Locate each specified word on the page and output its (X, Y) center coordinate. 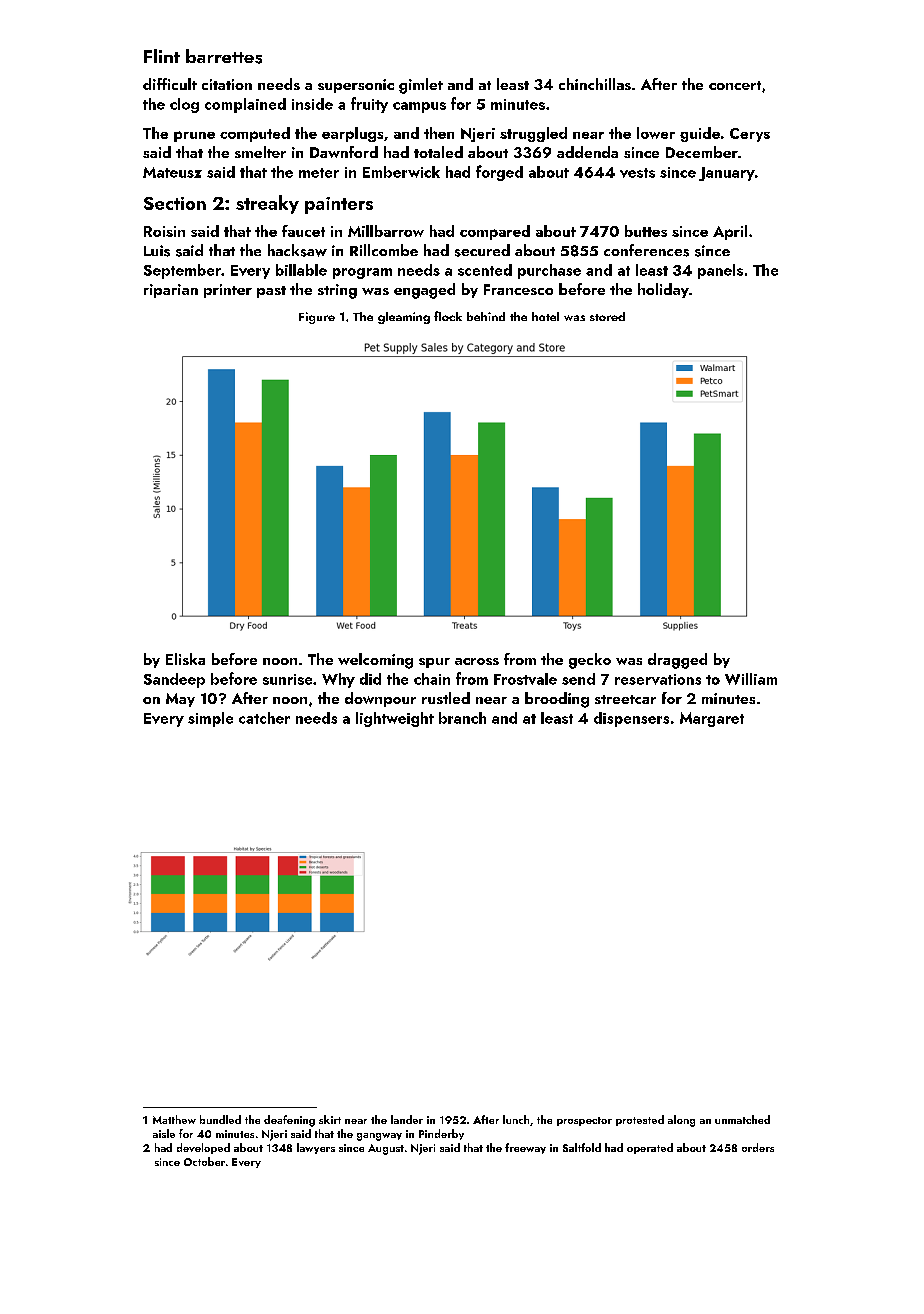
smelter (260, 152)
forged (499, 173)
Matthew (174, 1119)
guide (700, 134)
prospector (584, 1121)
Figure (317, 318)
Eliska (185, 659)
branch (462, 718)
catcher (264, 718)
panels (720, 271)
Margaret (712, 719)
